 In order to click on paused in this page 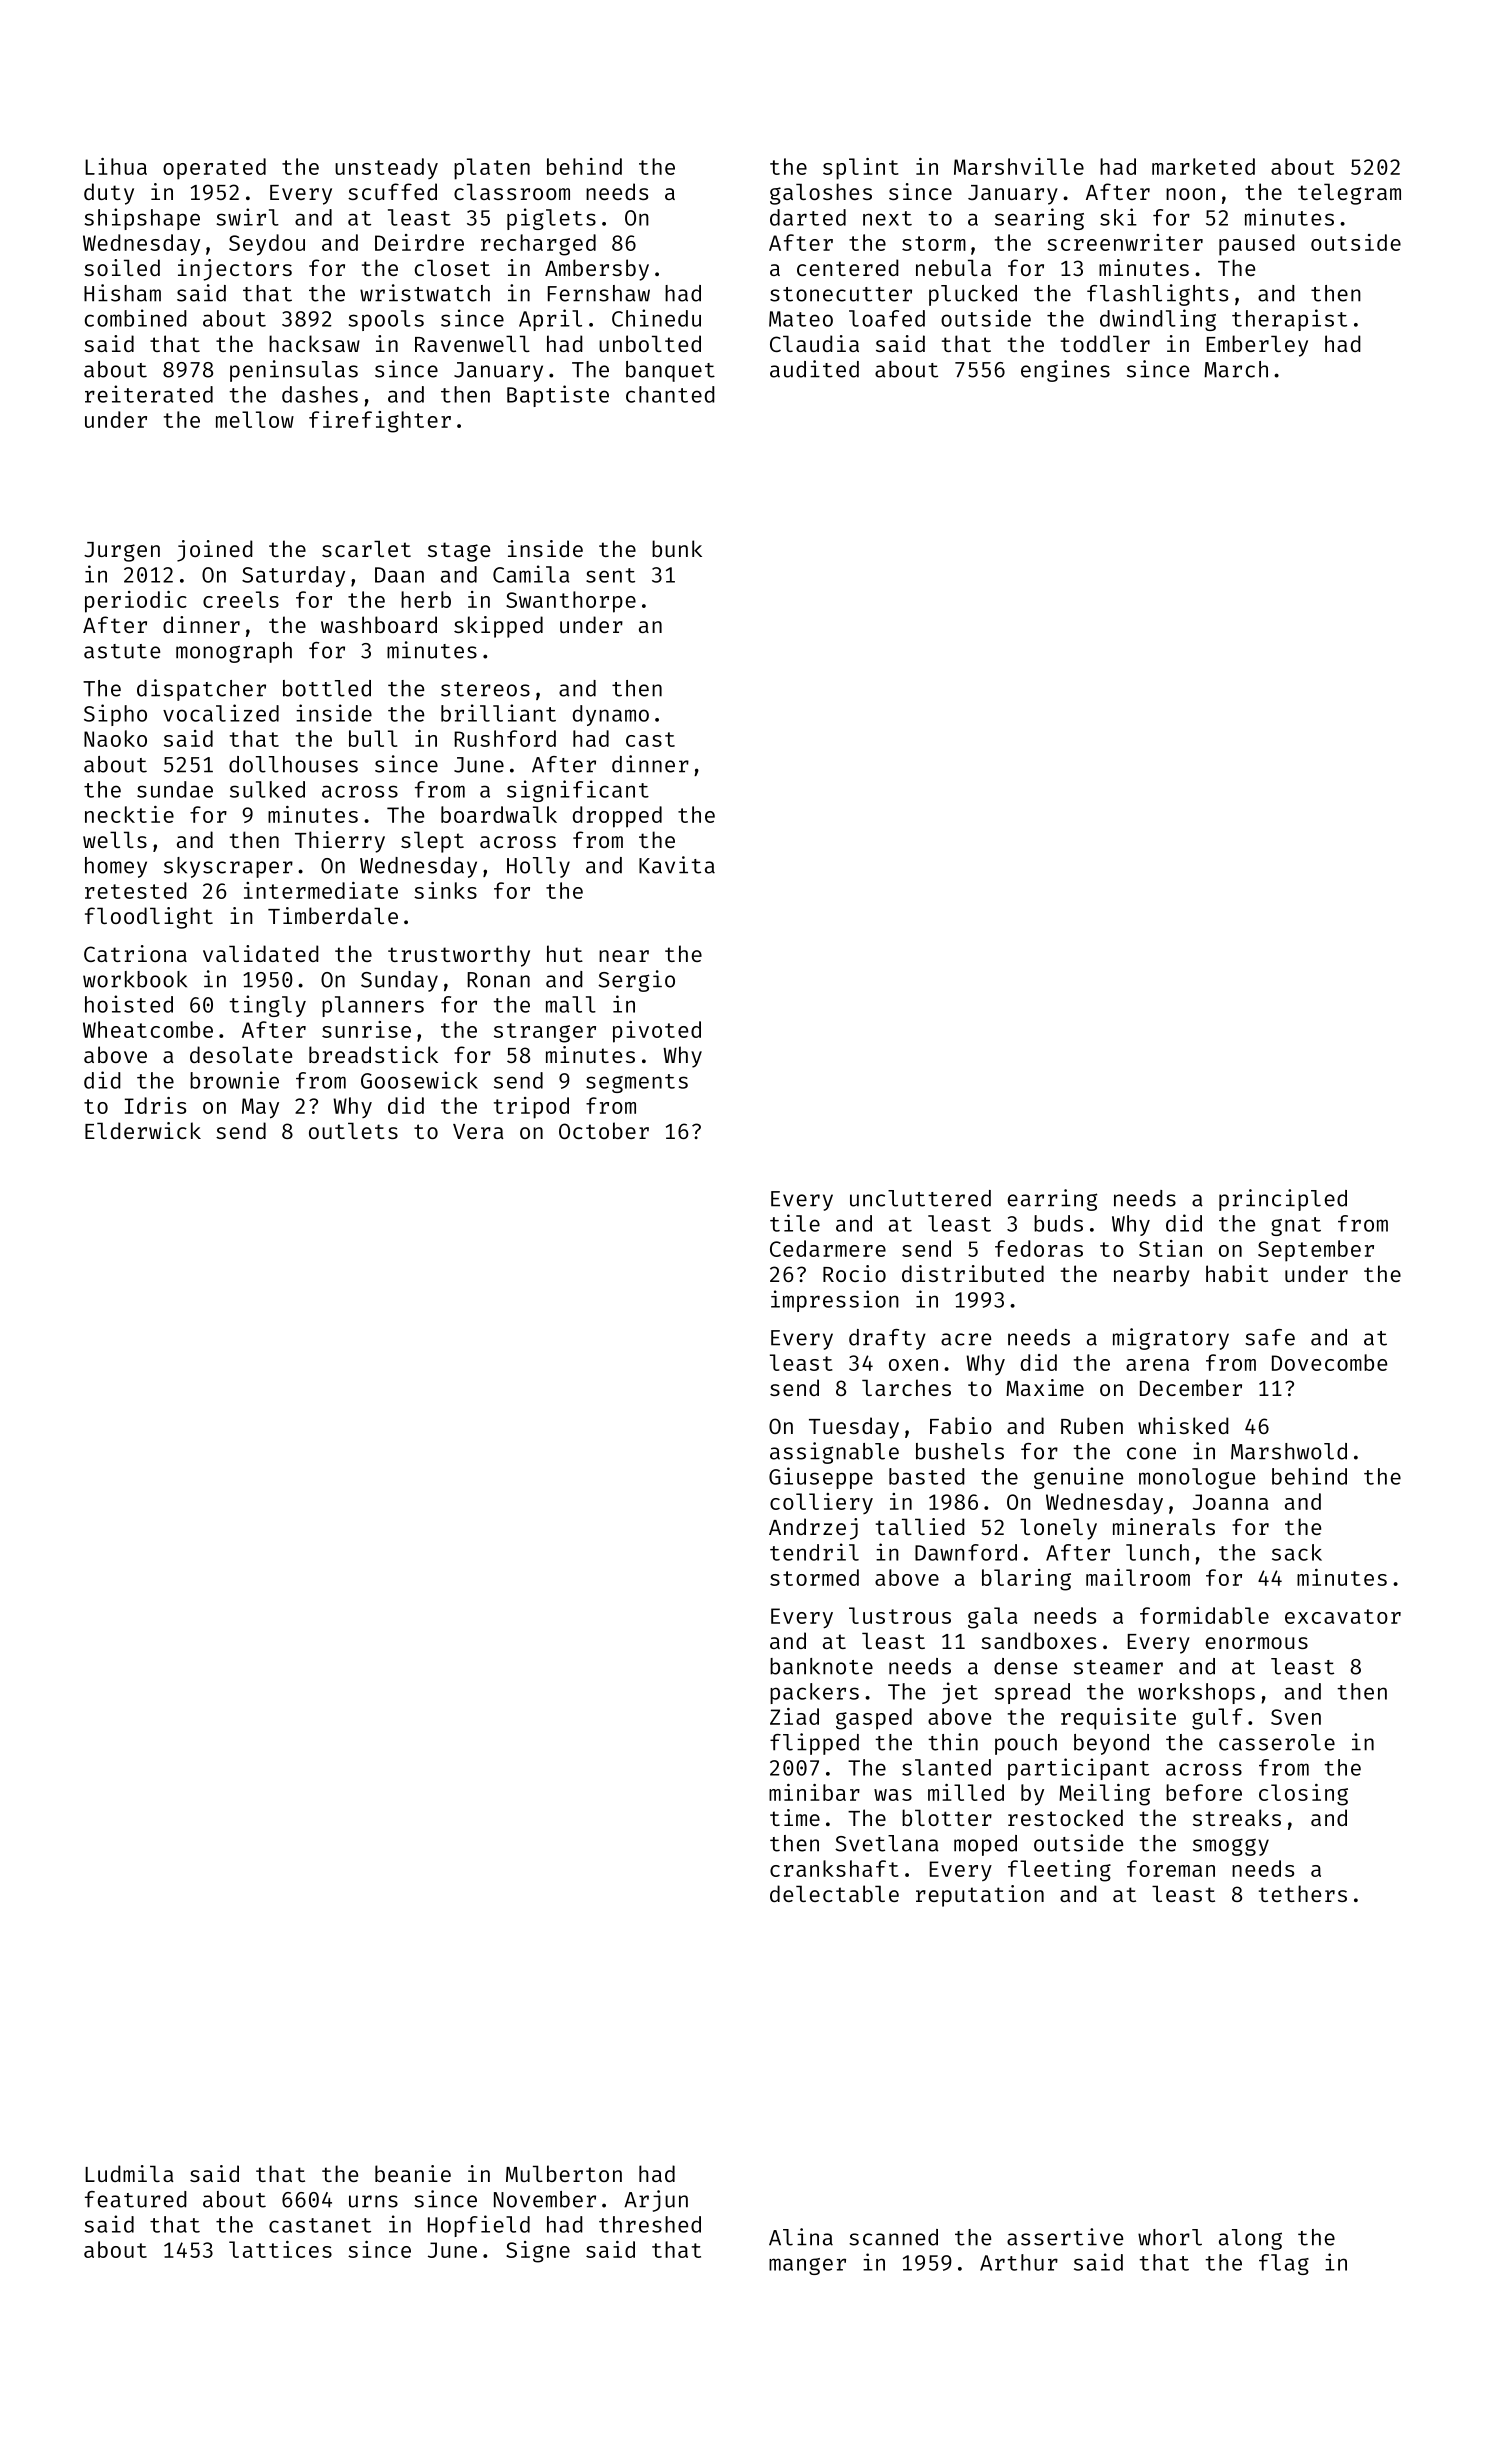, I will do `click(1257, 245)`.
